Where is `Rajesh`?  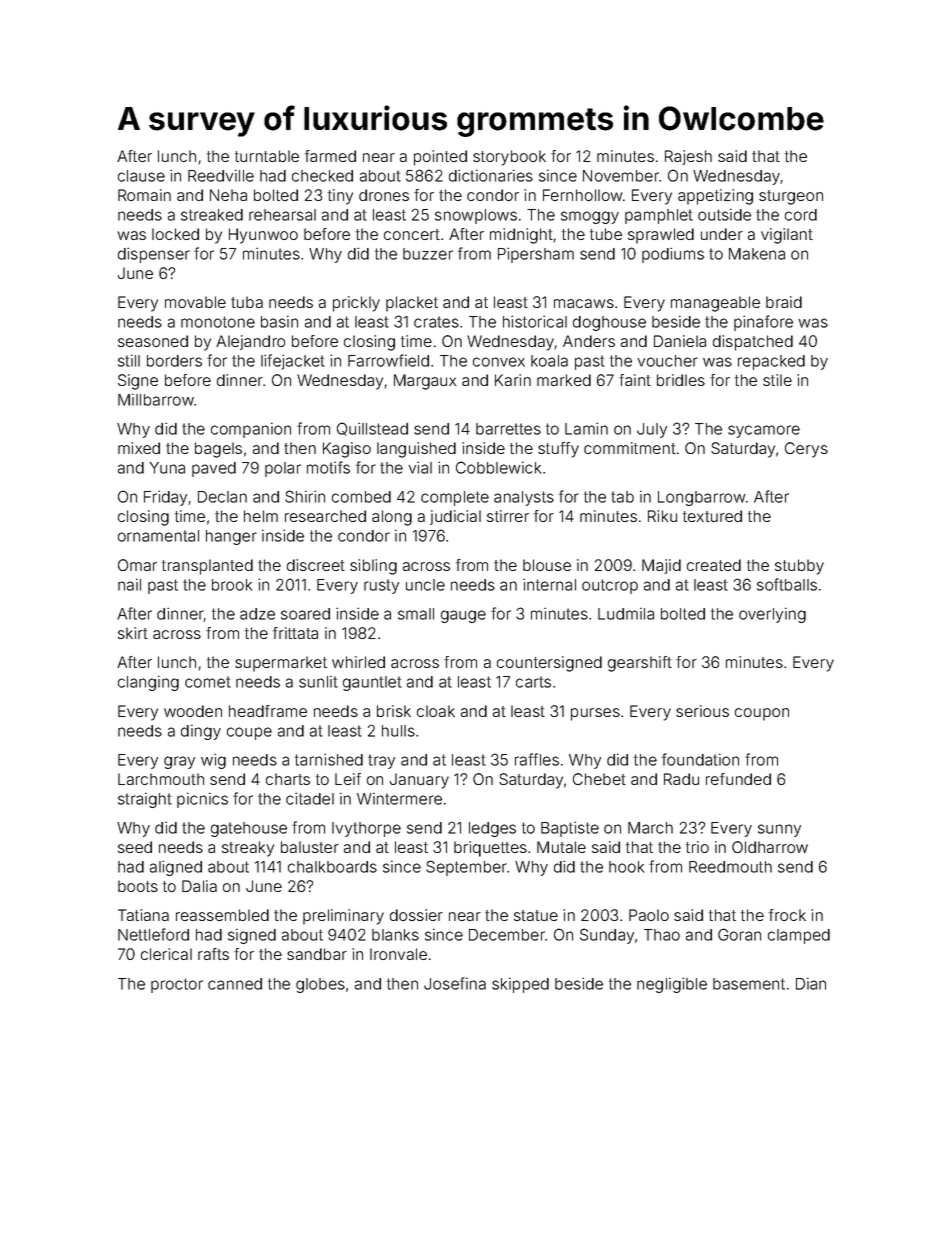
Rajesh is located at coordinates (688, 157).
